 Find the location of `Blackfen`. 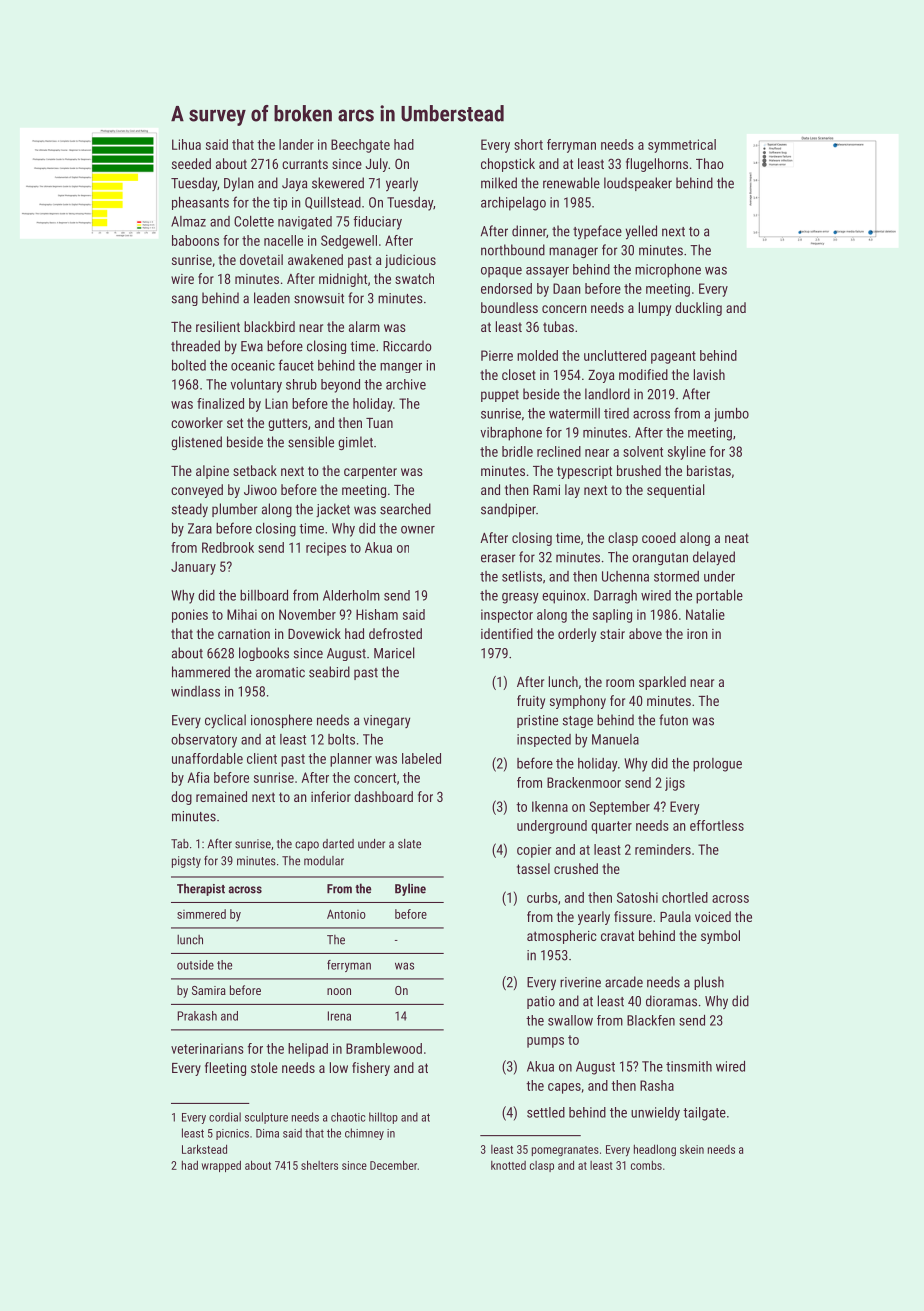

Blackfen is located at coordinates (651, 1020).
